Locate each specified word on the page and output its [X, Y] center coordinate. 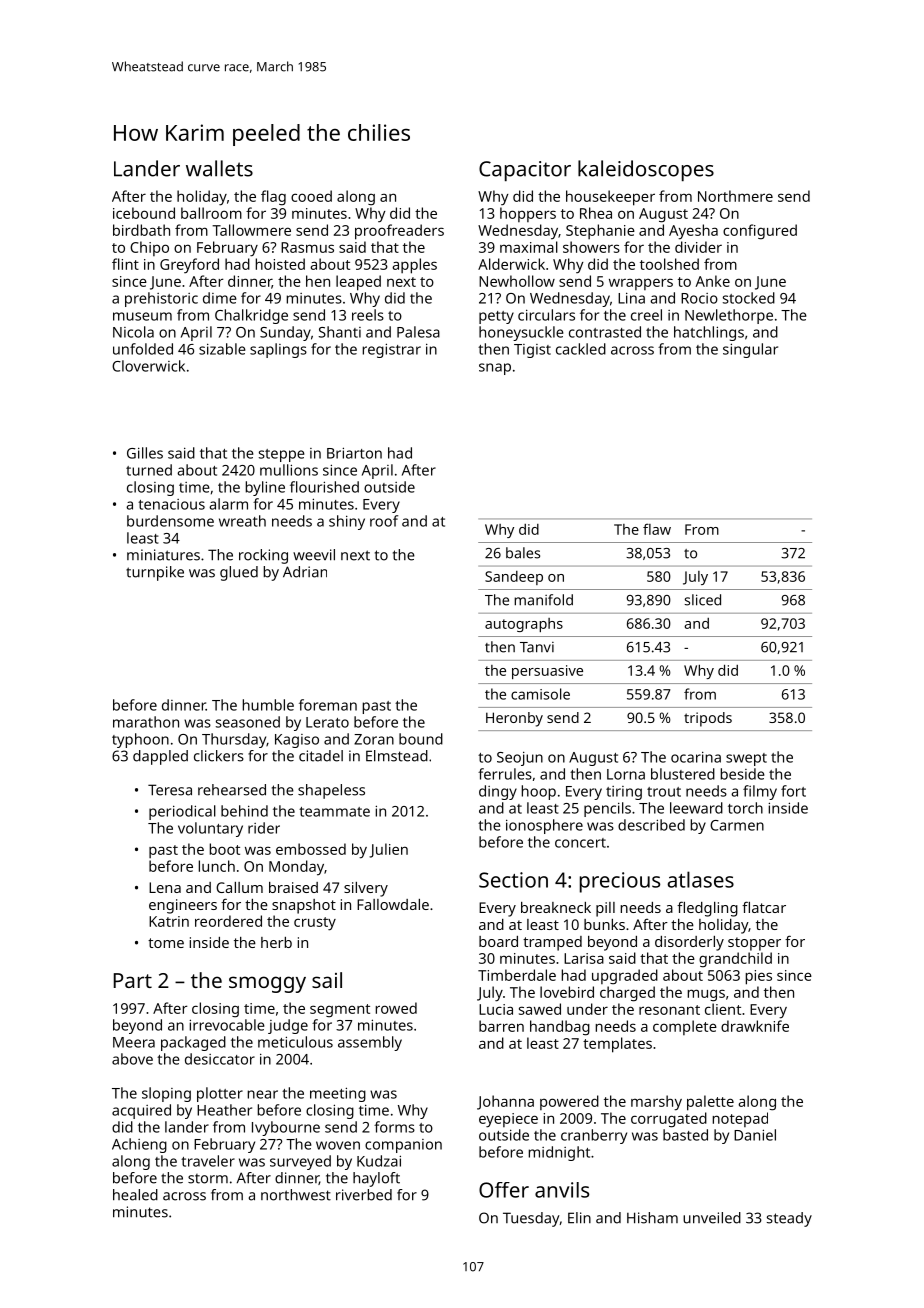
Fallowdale [393, 904]
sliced [703, 600]
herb [276, 942]
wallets [219, 168]
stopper [754, 944]
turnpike [155, 573]
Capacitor [525, 171]
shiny [347, 522]
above [132, 1059]
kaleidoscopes [646, 170]
